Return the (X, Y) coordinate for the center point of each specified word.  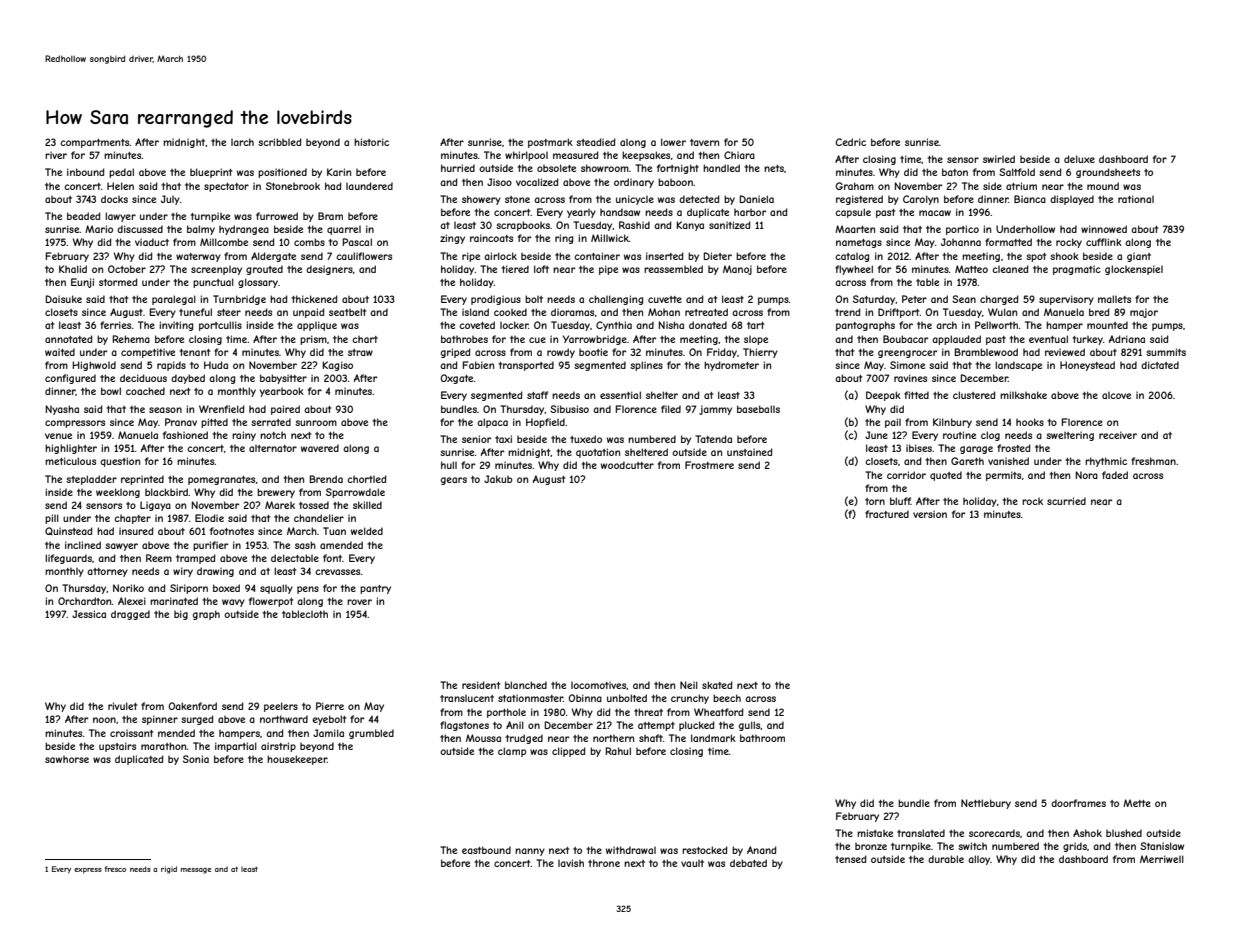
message (196, 871)
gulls (750, 726)
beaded (84, 216)
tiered (515, 269)
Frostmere (709, 465)
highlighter (71, 449)
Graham (854, 186)
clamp (512, 752)
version (930, 514)
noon (104, 720)
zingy (452, 239)
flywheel (854, 270)
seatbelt (347, 312)
